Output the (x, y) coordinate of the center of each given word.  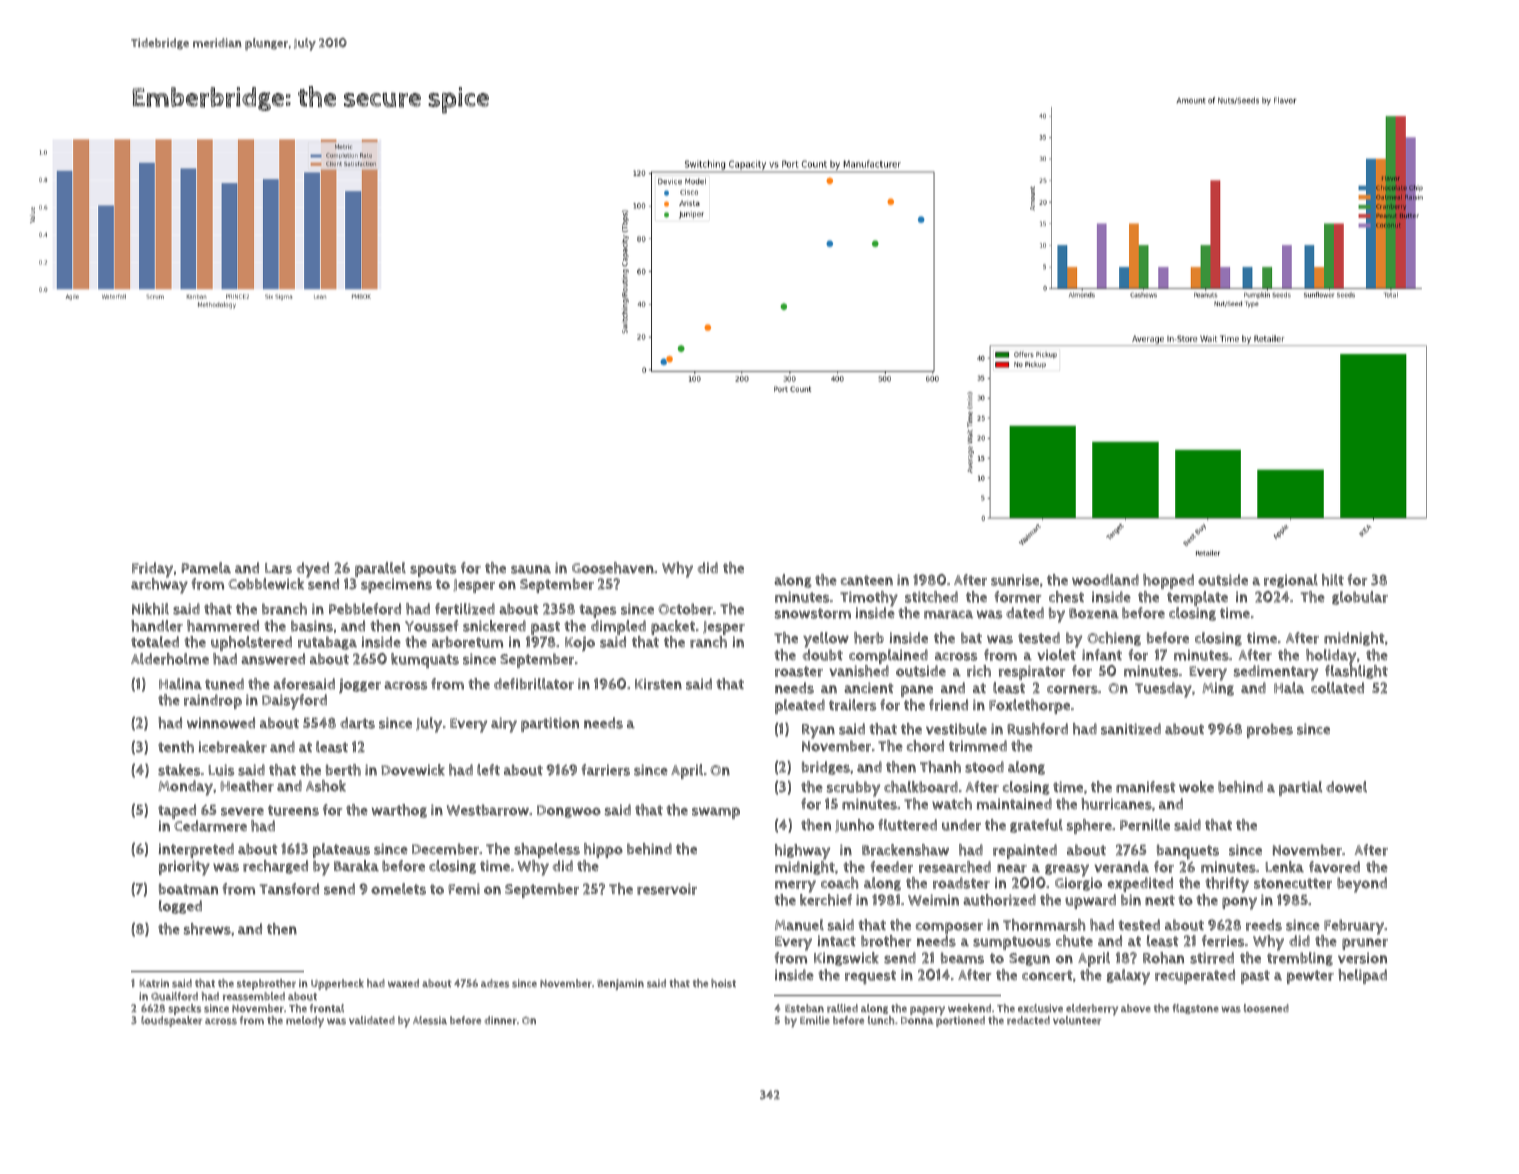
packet (673, 627)
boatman (188, 889)
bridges (826, 768)
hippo (603, 850)
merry (795, 886)
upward (1090, 901)
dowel (1346, 787)
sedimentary (1276, 673)
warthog (399, 811)
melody (305, 1022)
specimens (396, 585)
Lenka (1285, 867)
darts (357, 723)
